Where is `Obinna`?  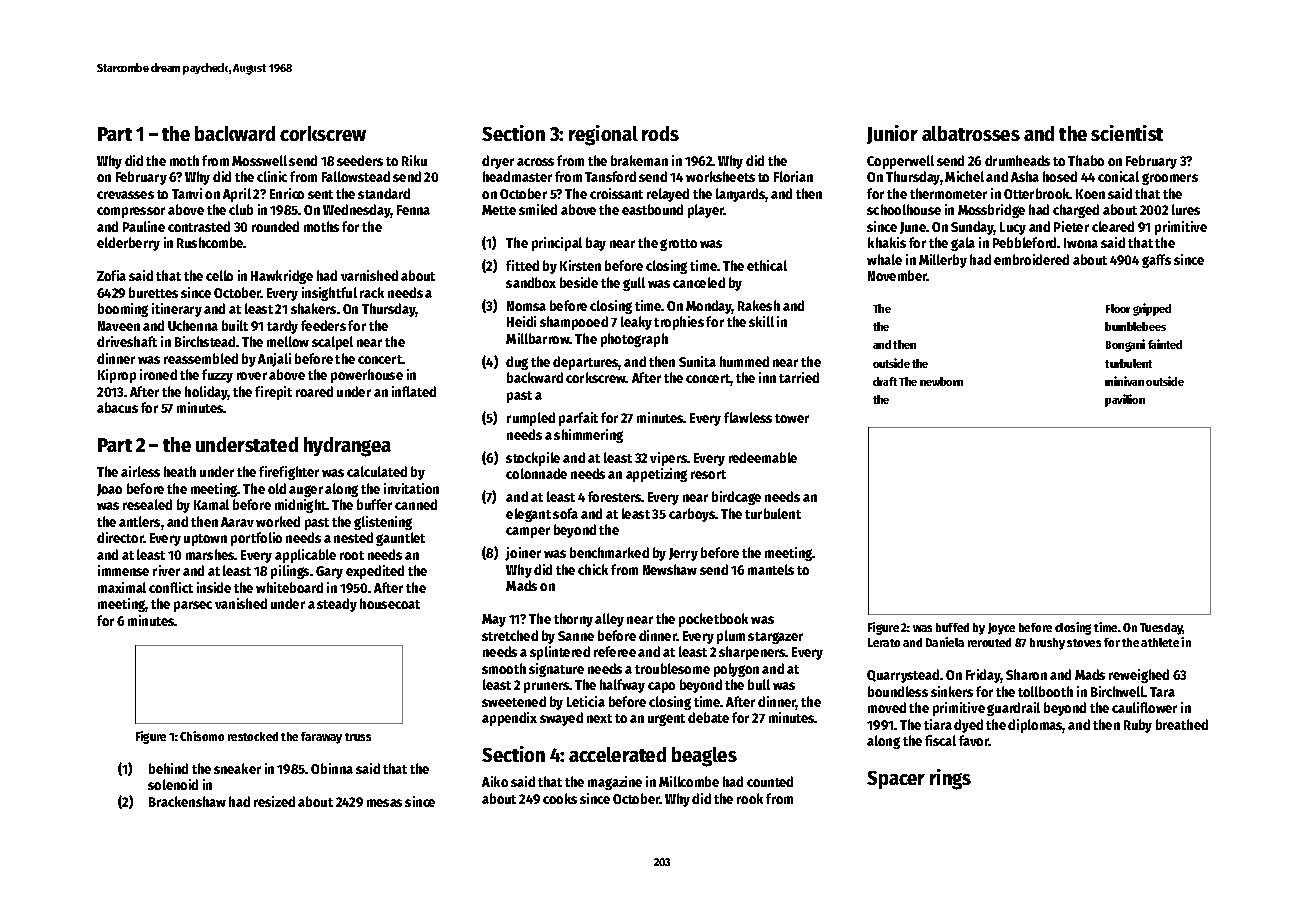
Obinna is located at coordinates (332, 768).
